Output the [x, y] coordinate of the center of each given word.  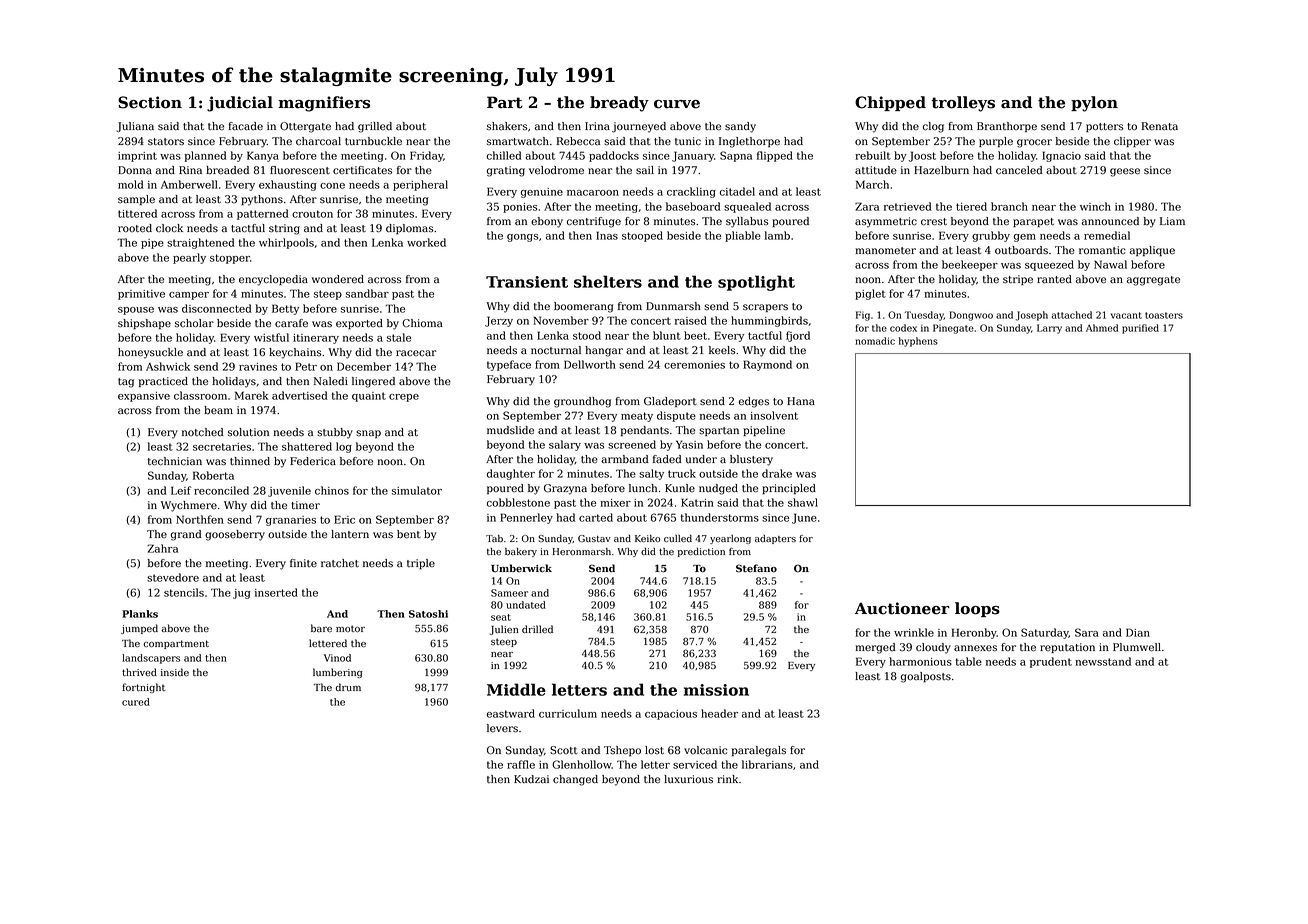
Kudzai [531, 779]
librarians [767, 764]
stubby [335, 433]
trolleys [963, 104]
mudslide [510, 430]
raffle [521, 764]
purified [1140, 329]
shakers [507, 126]
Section [150, 102]
